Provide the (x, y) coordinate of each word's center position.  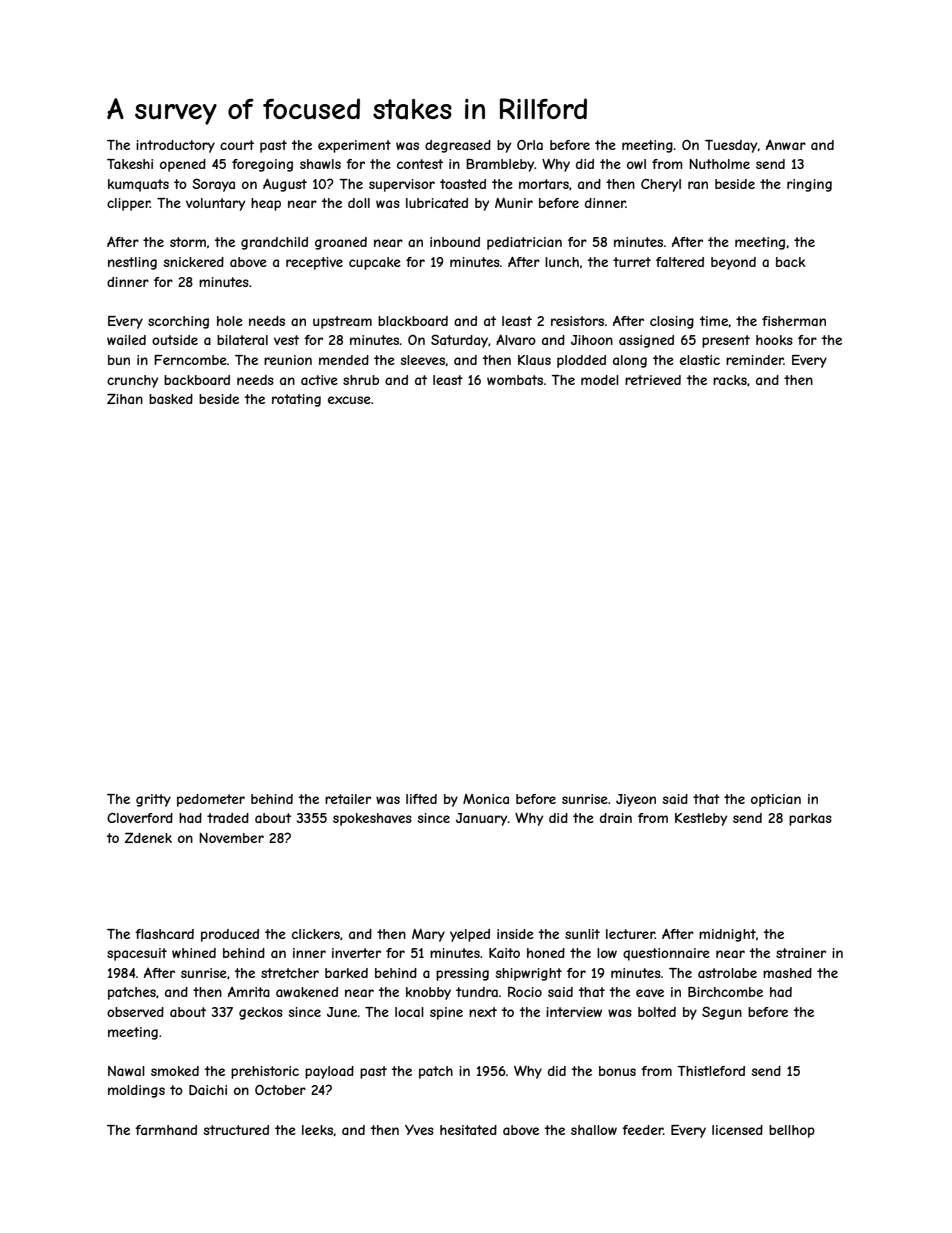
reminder (755, 360)
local (409, 1012)
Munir (514, 203)
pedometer (211, 800)
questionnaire (666, 954)
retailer (348, 799)
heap (266, 204)
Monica (486, 799)
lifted (421, 799)
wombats (515, 380)
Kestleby (701, 819)
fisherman (794, 321)
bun (119, 360)
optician (776, 800)
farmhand (166, 1130)
